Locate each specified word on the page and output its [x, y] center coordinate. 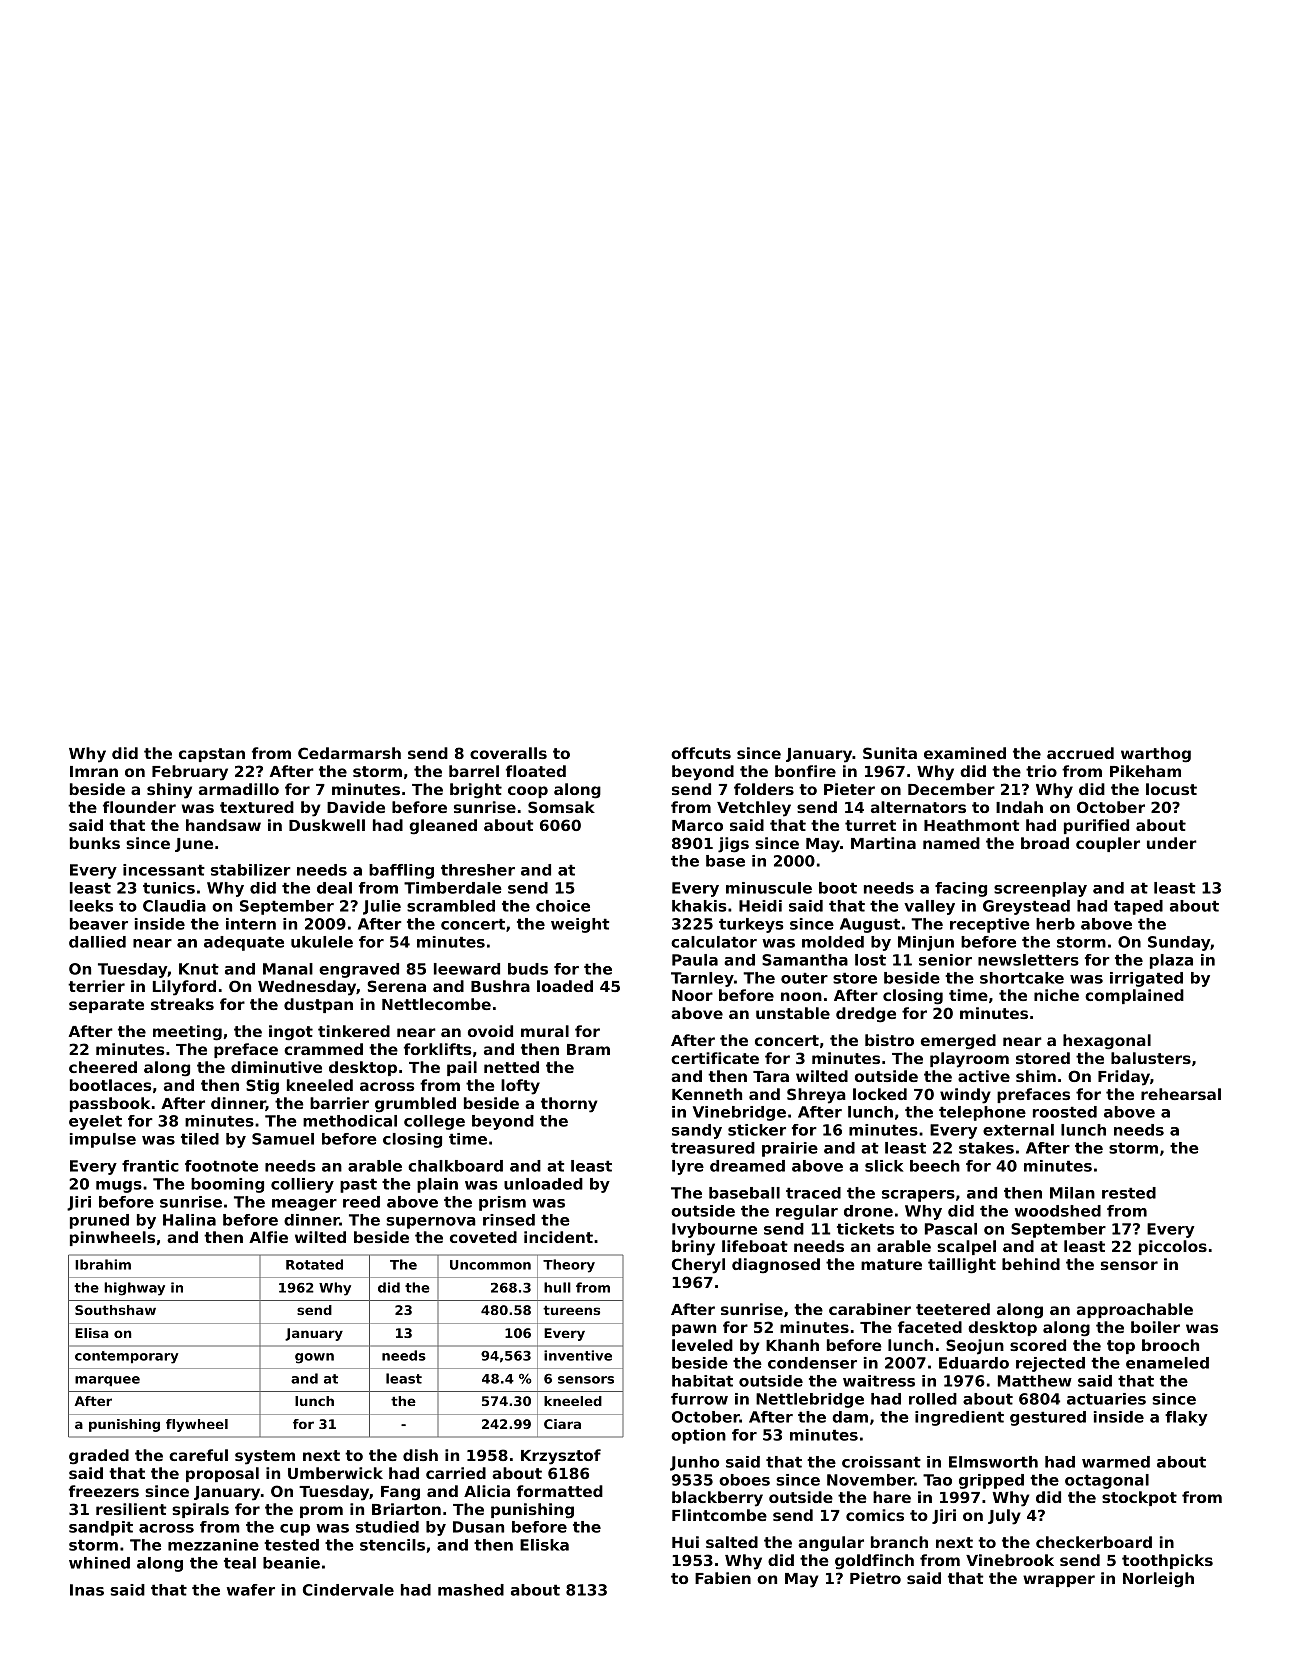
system [265, 1457]
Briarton [406, 1509]
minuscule [769, 888]
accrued [1080, 753]
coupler [1108, 844]
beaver [99, 924]
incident [558, 1237]
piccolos [1173, 1247]
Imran [94, 771]
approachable [1135, 1310]
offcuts [701, 753]
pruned [99, 1221]
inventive [578, 1355]
